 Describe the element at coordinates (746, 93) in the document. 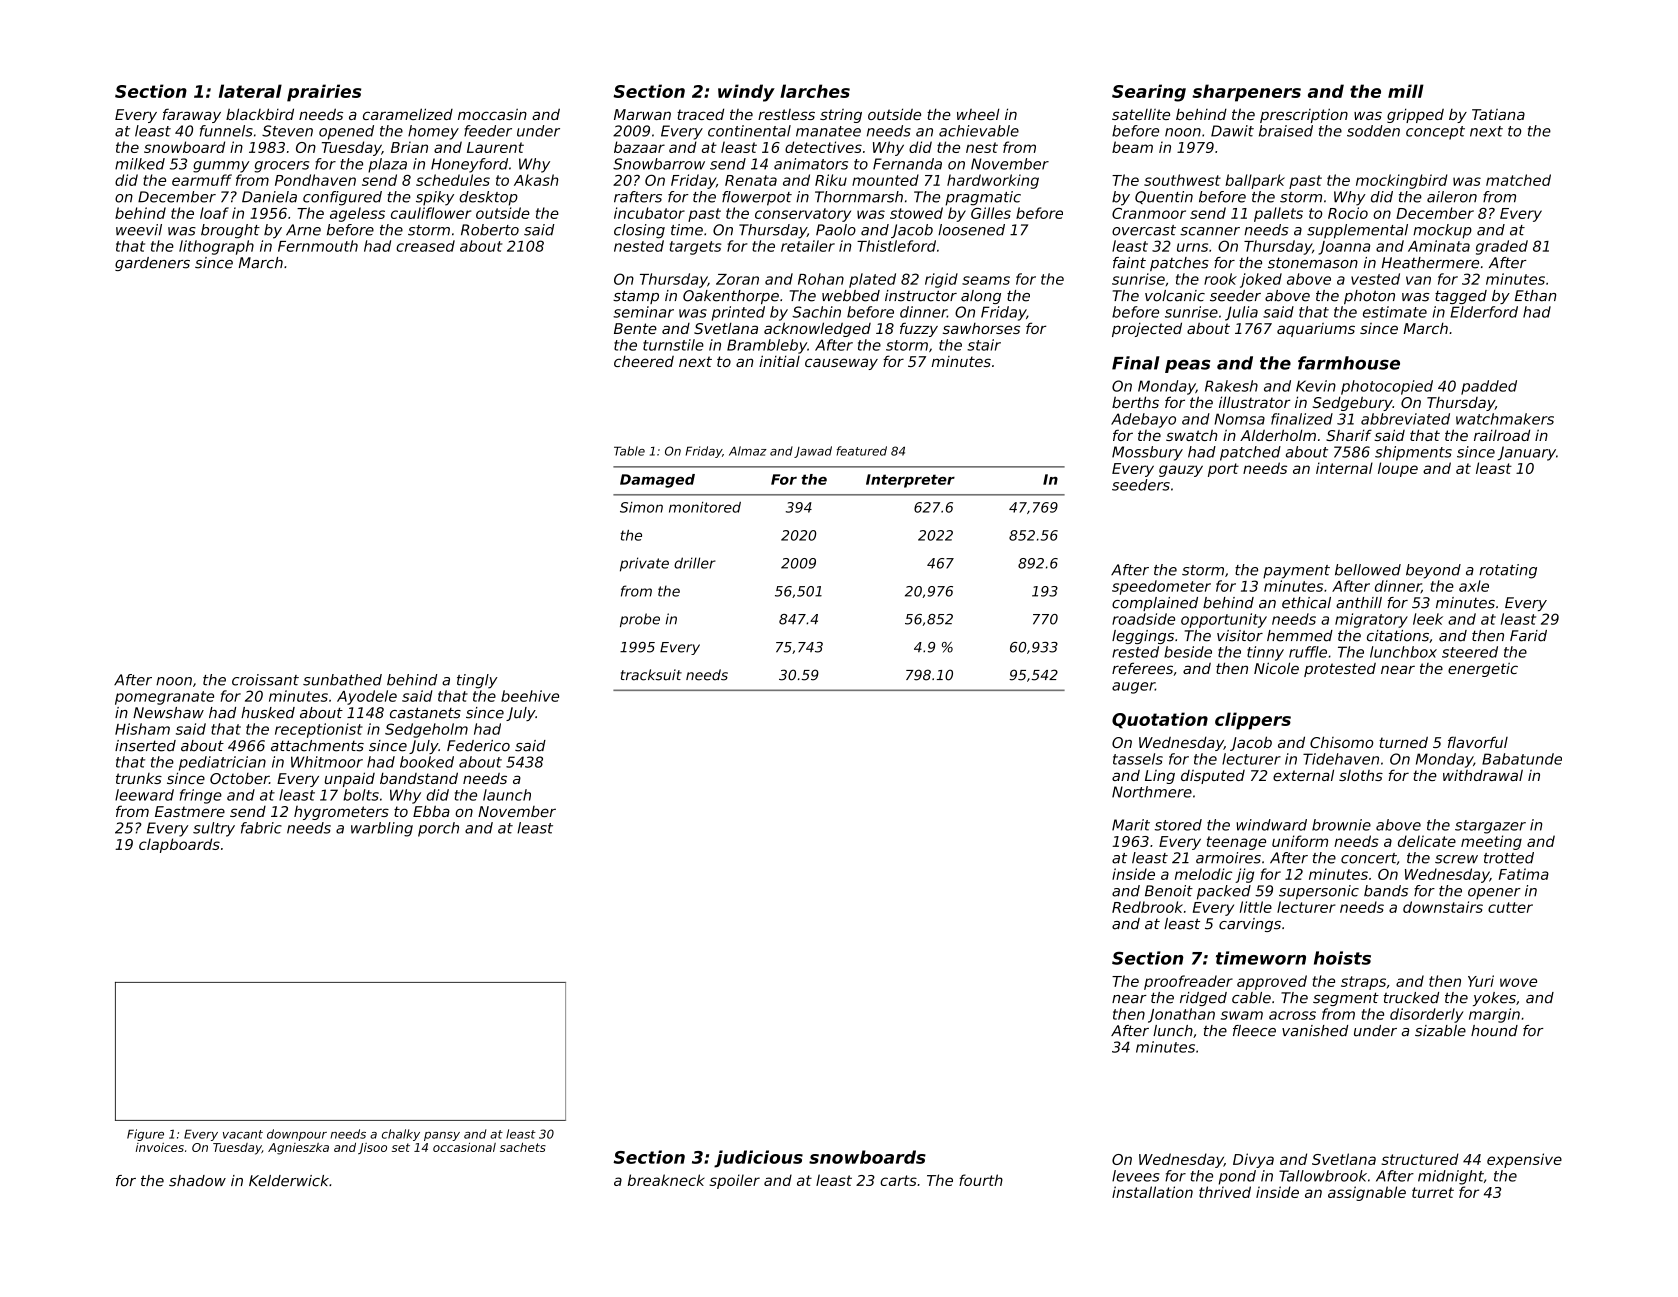

I see `windy` at that location.
